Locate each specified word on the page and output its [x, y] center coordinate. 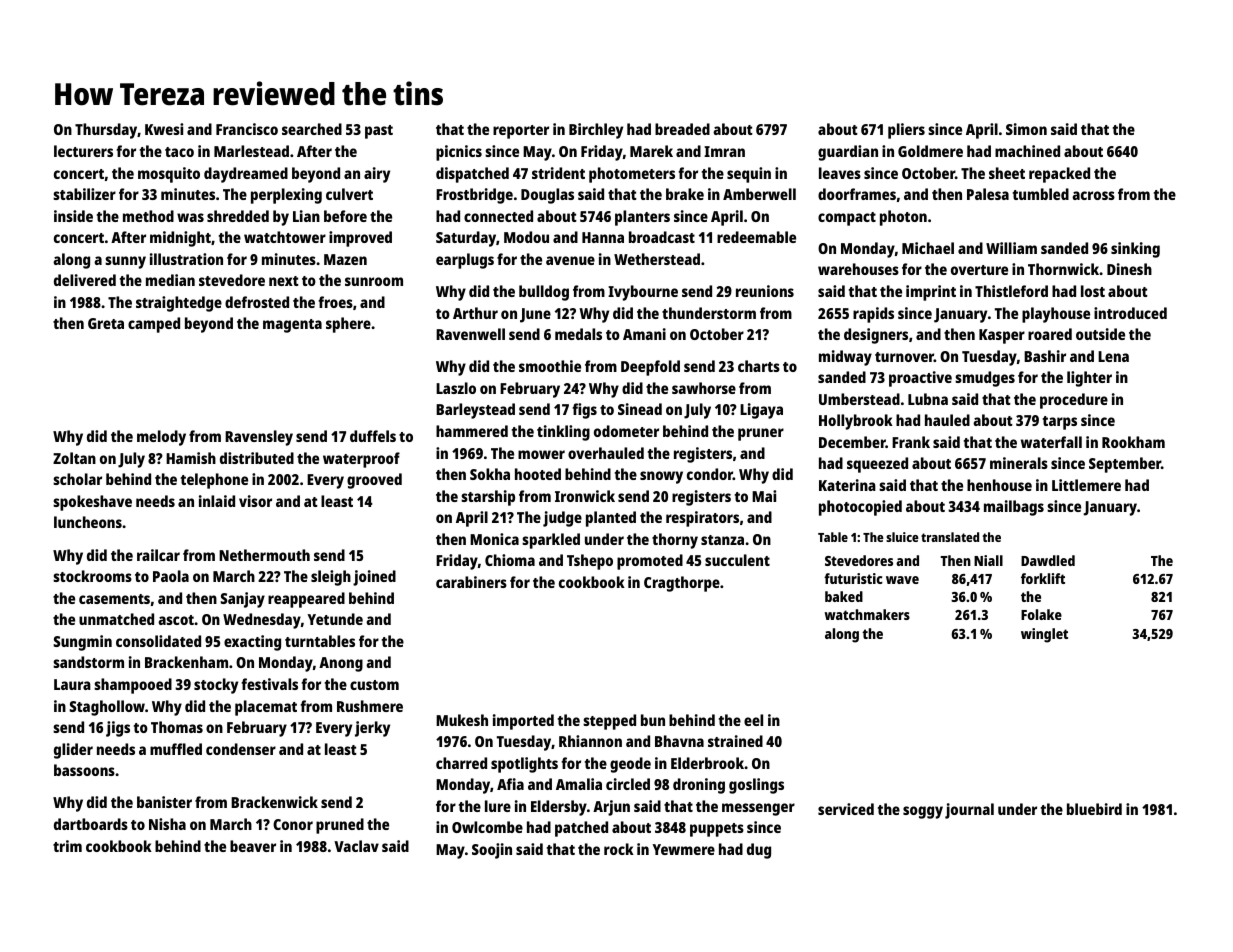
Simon [1026, 129]
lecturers [83, 151]
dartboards [91, 824]
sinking [1135, 250]
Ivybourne [643, 293]
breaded [682, 129]
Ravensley [259, 438]
